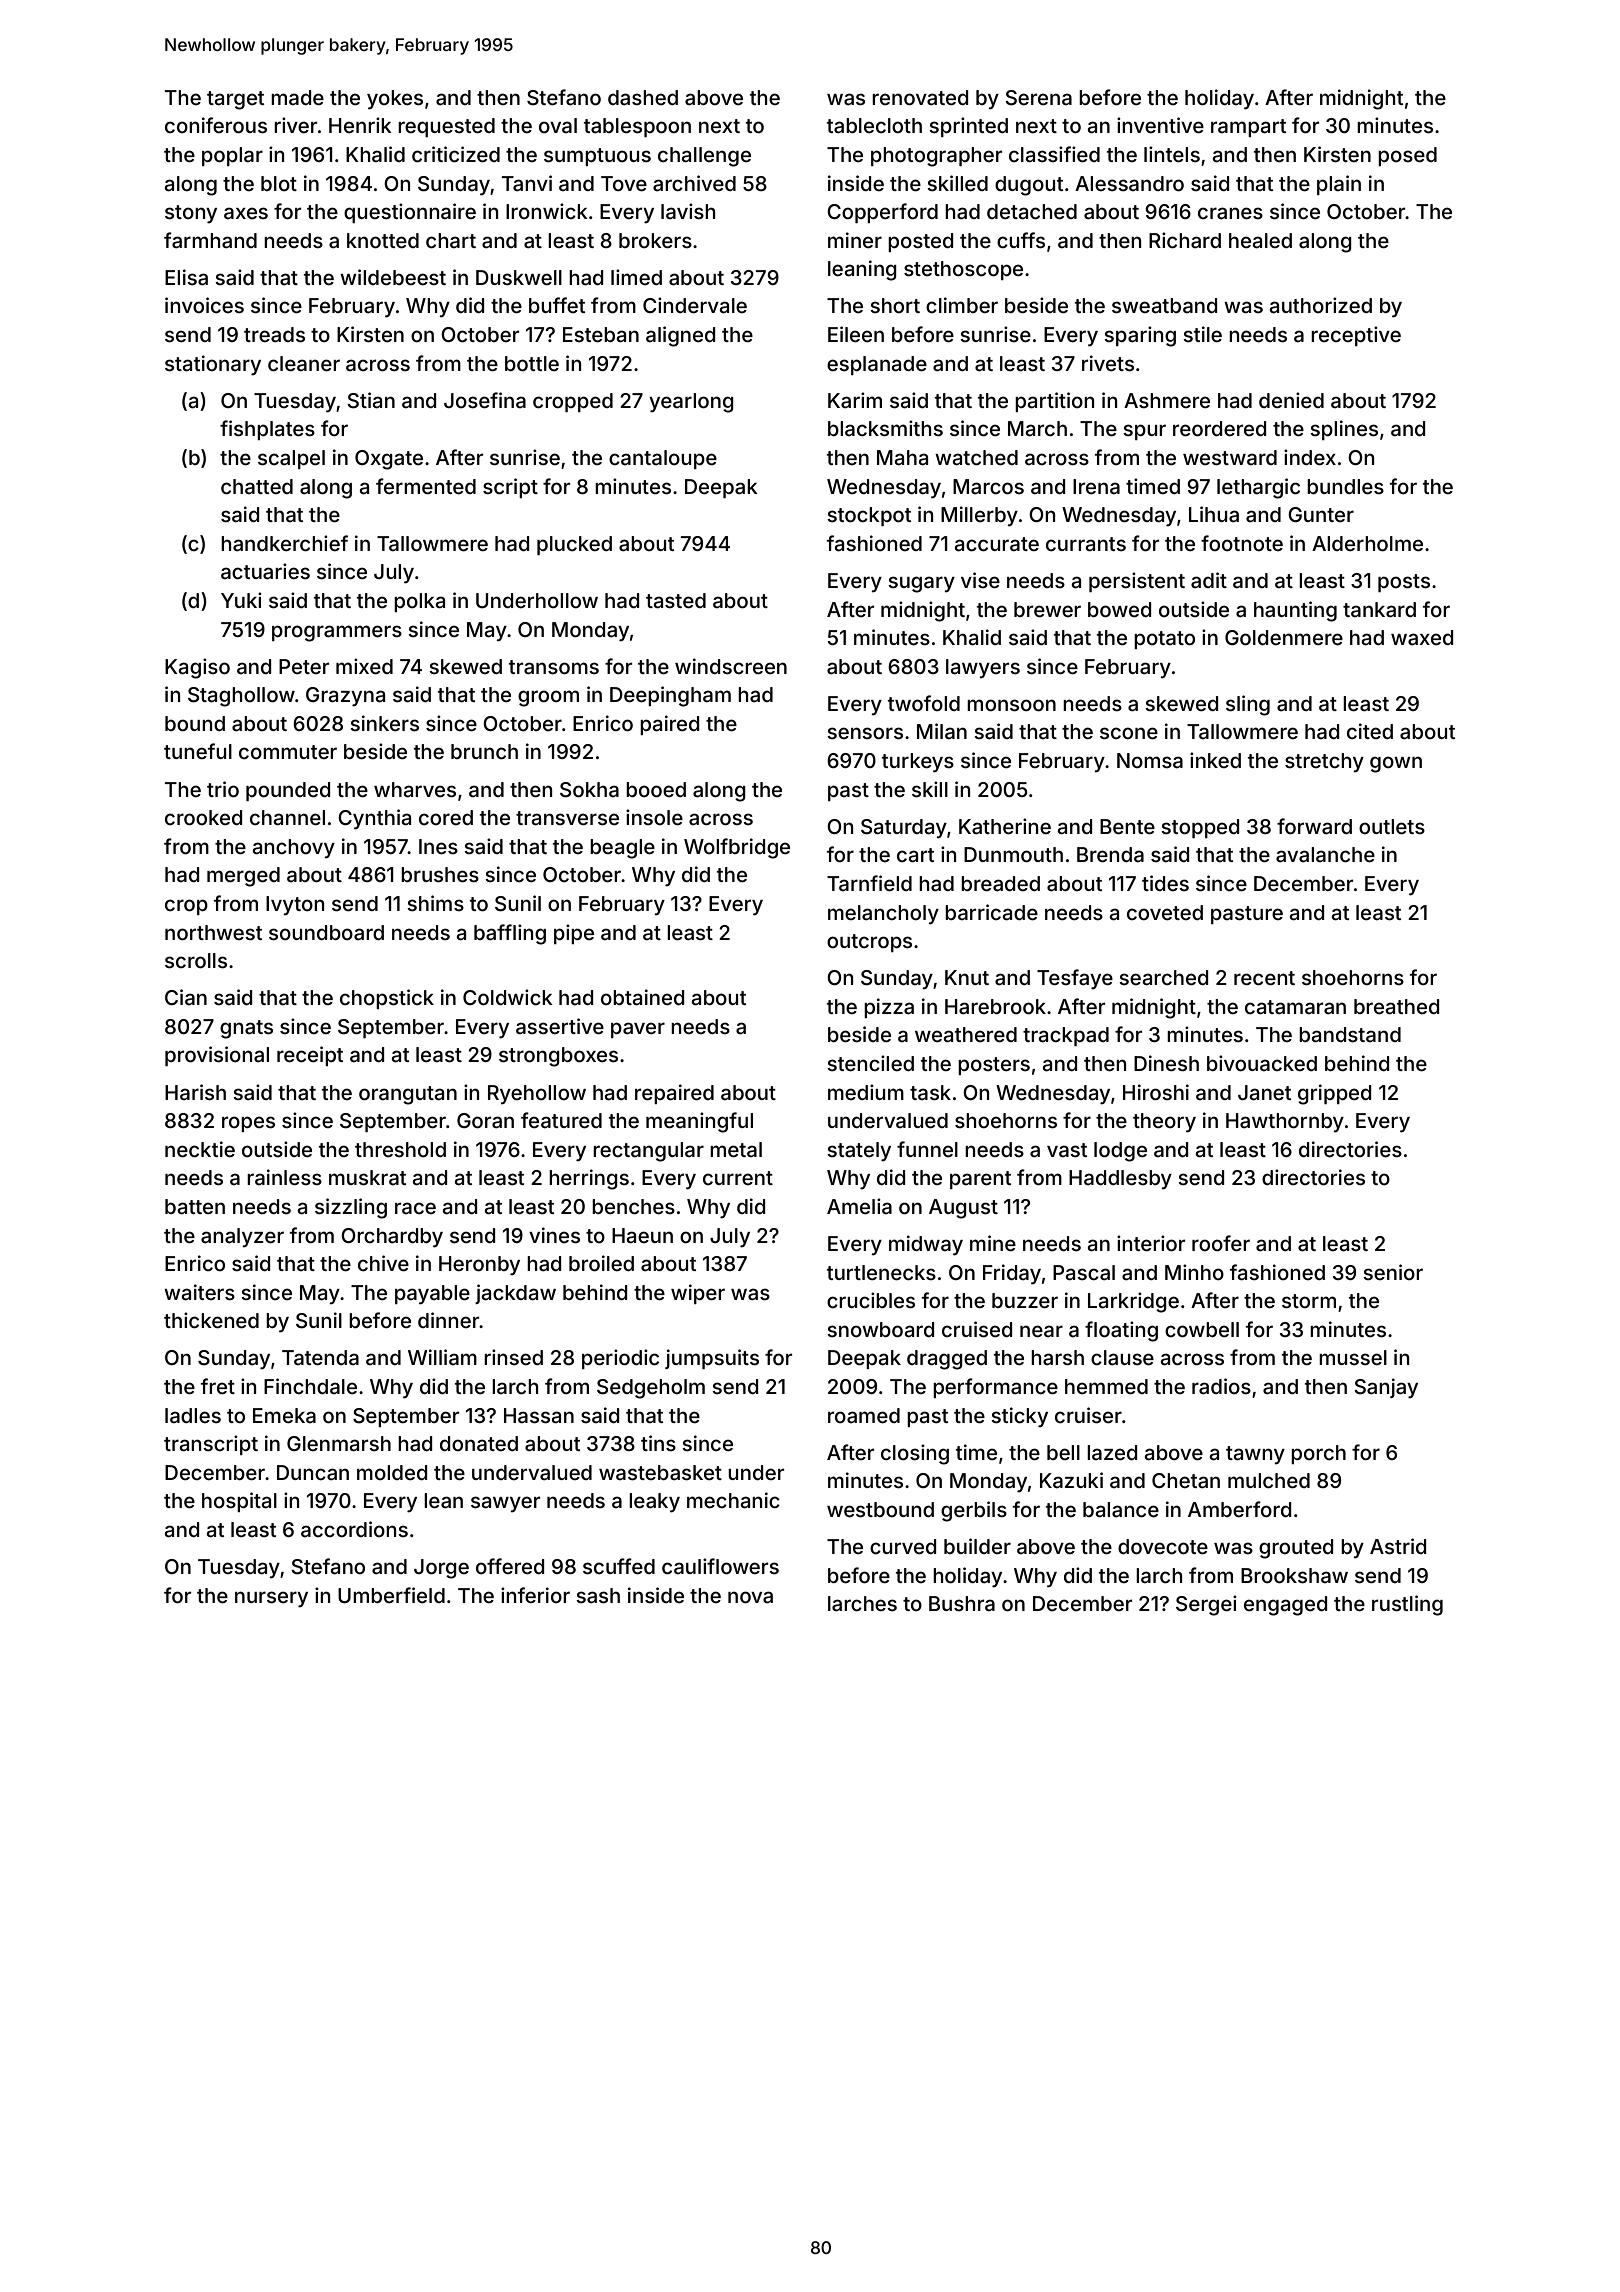  What do you see at coordinates (1038, 98) in the screenshot?
I see `Serena` at bounding box center [1038, 98].
